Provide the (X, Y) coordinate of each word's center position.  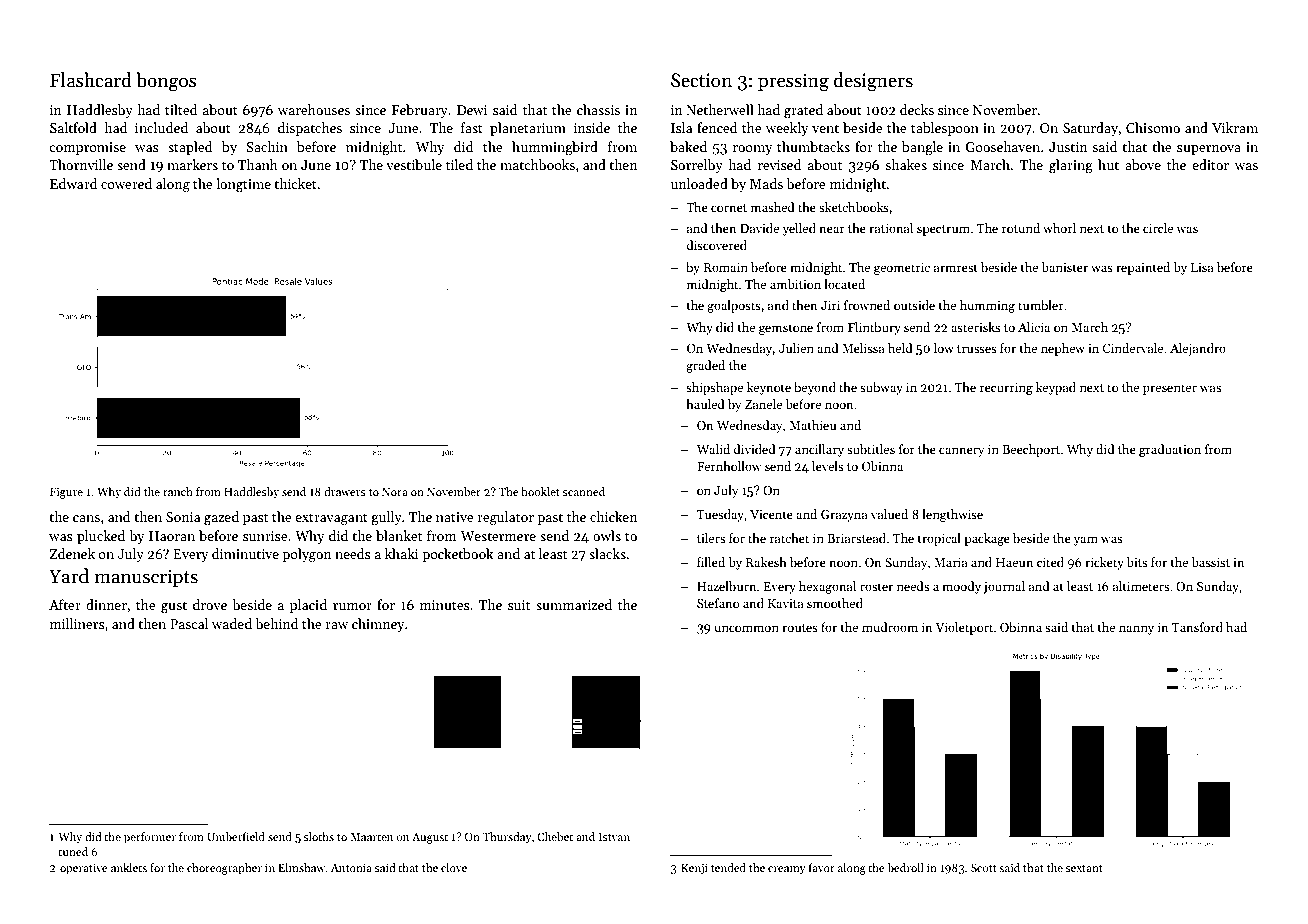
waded (232, 623)
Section (701, 80)
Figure (66, 493)
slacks (607, 553)
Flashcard (91, 80)
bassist (1210, 562)
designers (873, 82)
